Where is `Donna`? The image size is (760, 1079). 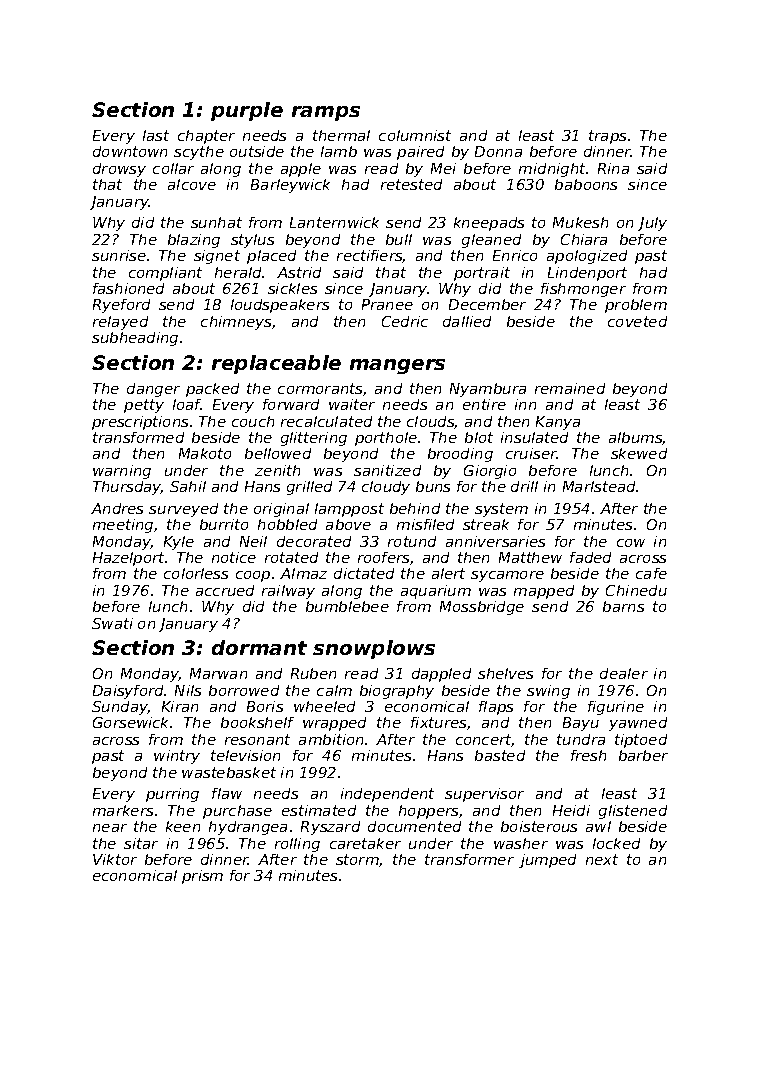
Donna is located at coordinates (498, 151).
